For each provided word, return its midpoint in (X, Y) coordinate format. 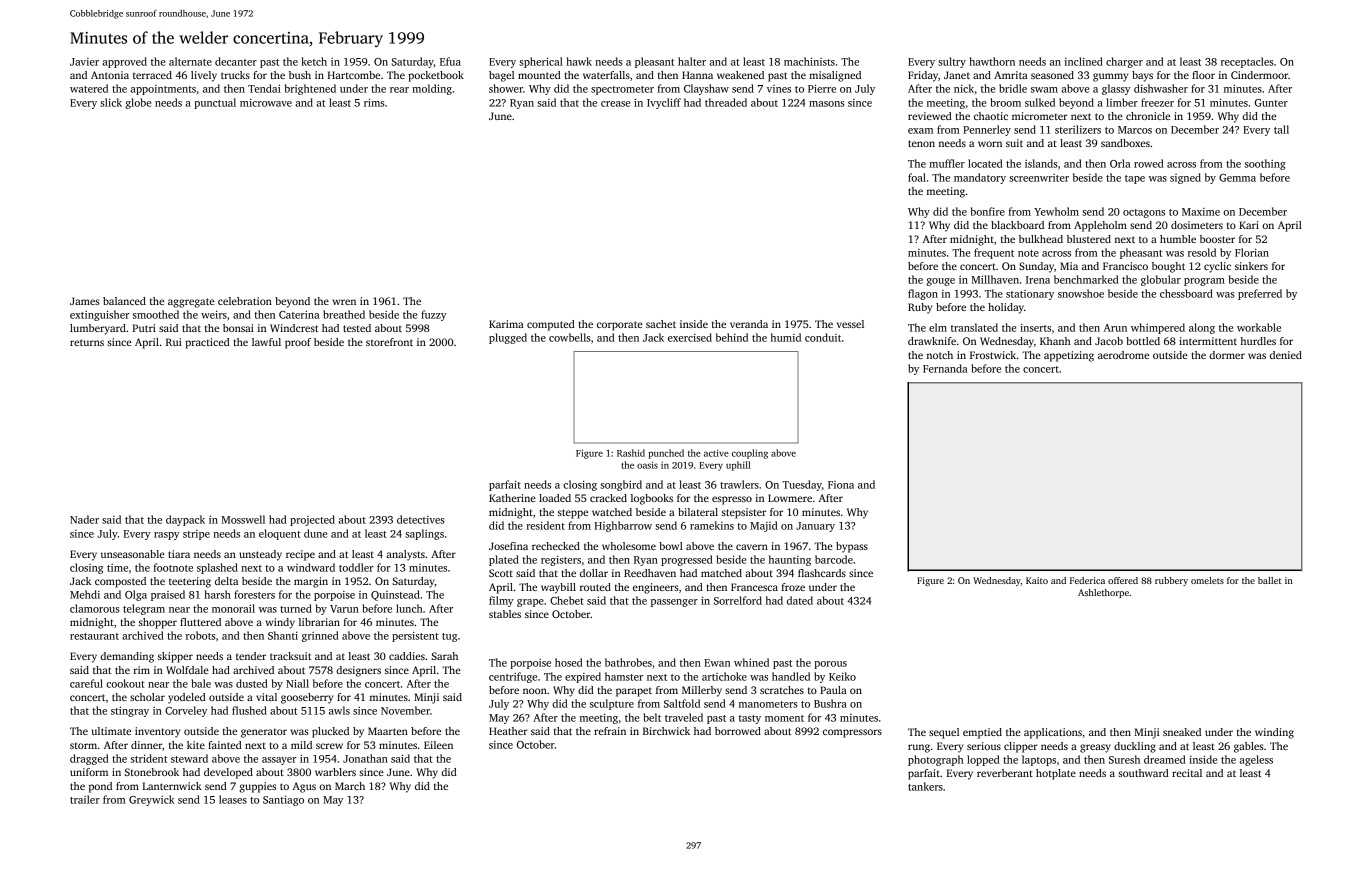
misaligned (835, 76)
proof (298, 343)
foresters (254, 594)
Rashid (631, 453)
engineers (656, 588)
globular (1161, 280)
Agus (304, 787)
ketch (314, 61)
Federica (1087, 580)
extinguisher (100, 315)
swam (1044, 90)
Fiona (841, 485)
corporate (620, 326)
